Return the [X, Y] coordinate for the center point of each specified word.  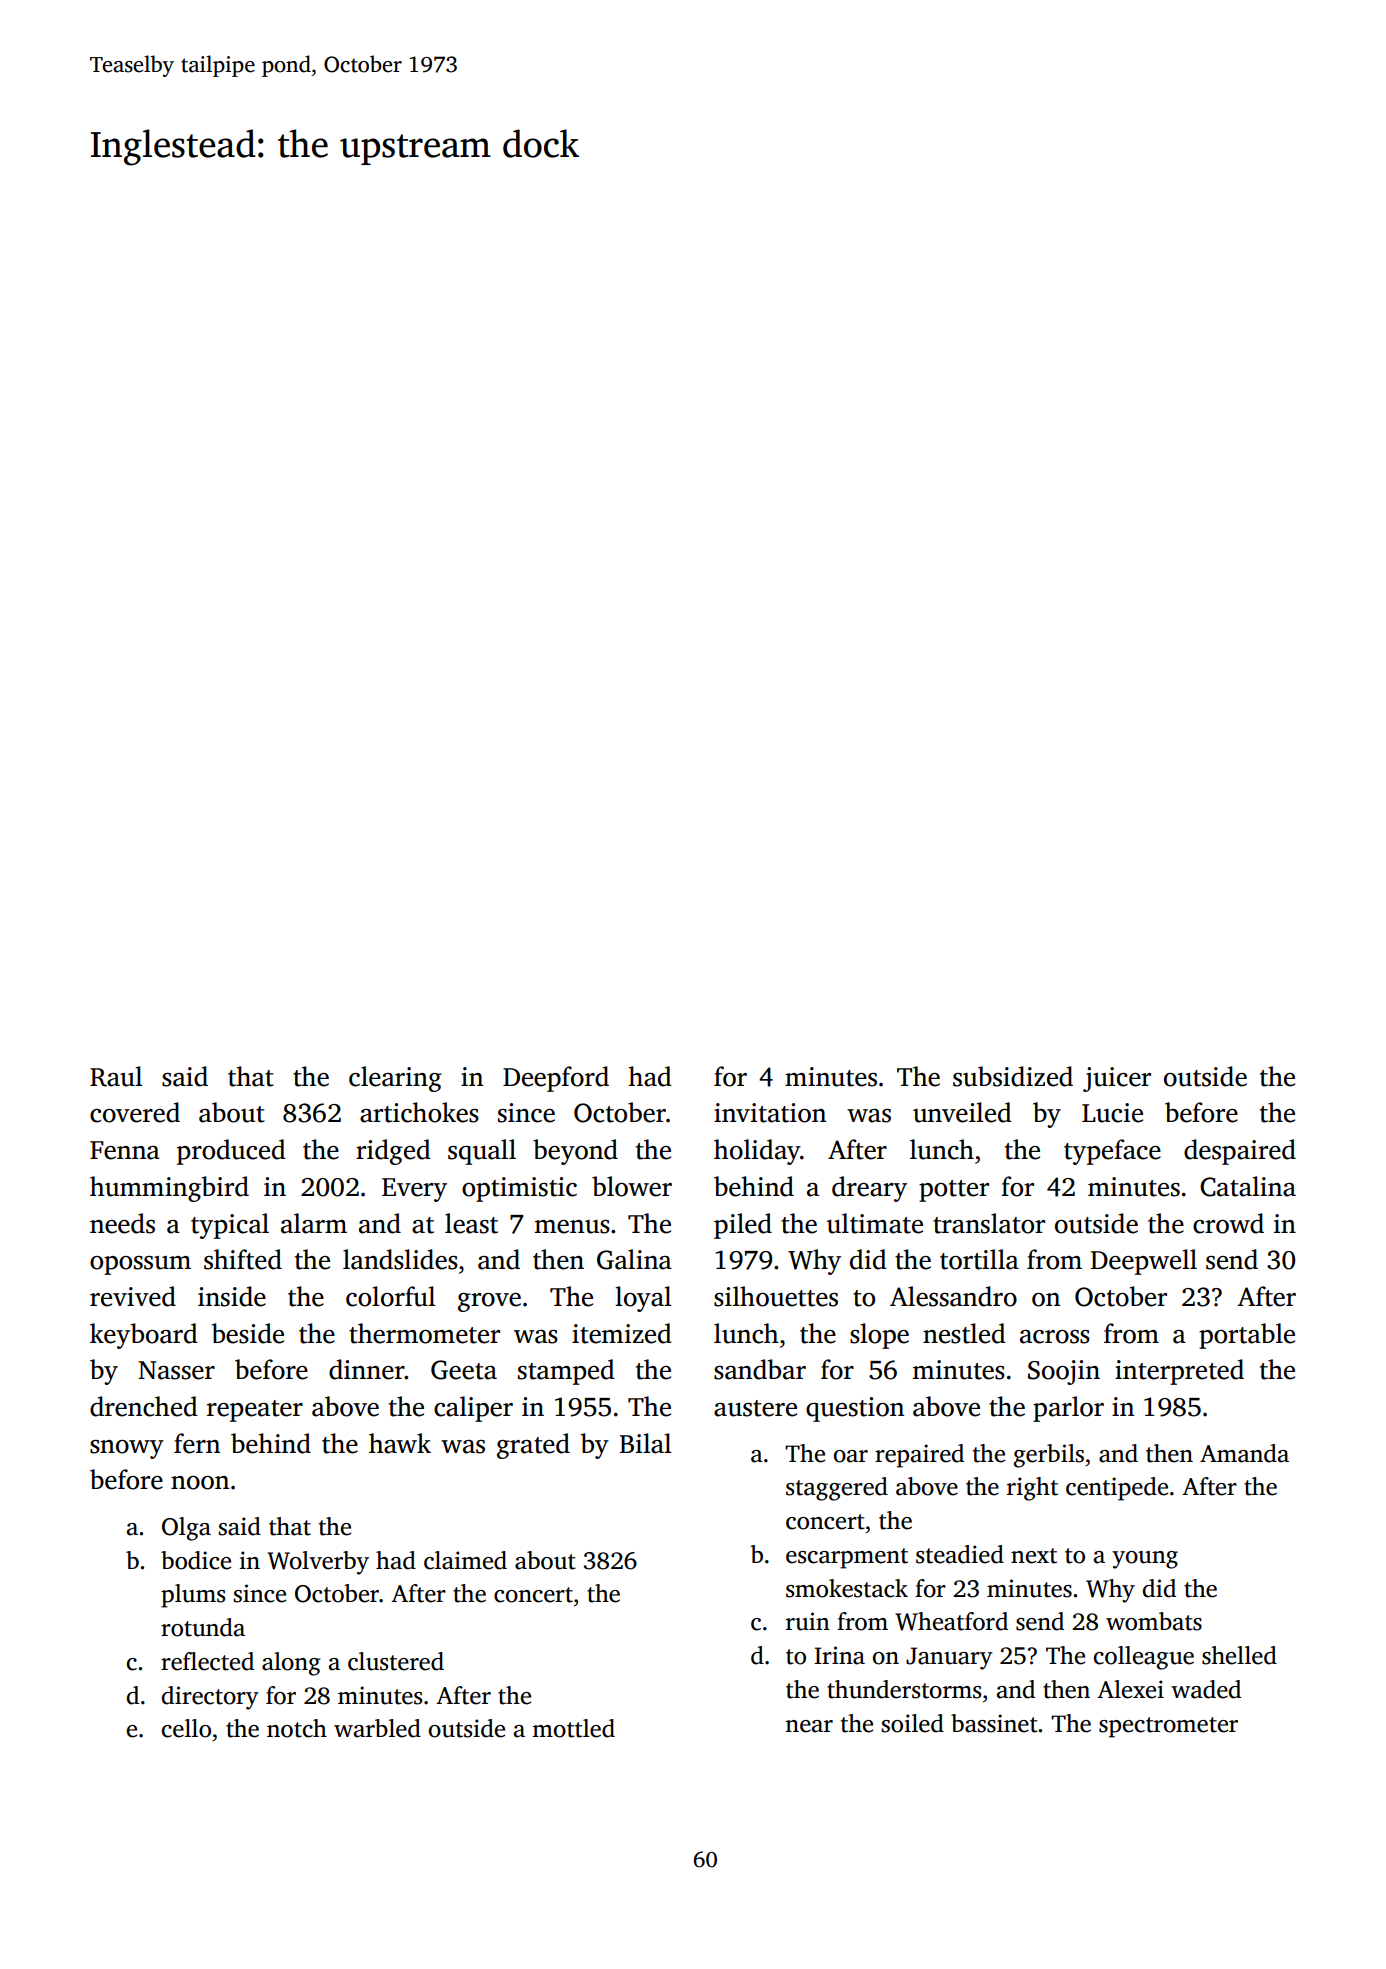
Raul [116, 1076]
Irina [839, 1655]
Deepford [556, 1079]
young [1145, 1560]
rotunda [203, 1627]
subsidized [1013, 1076]
